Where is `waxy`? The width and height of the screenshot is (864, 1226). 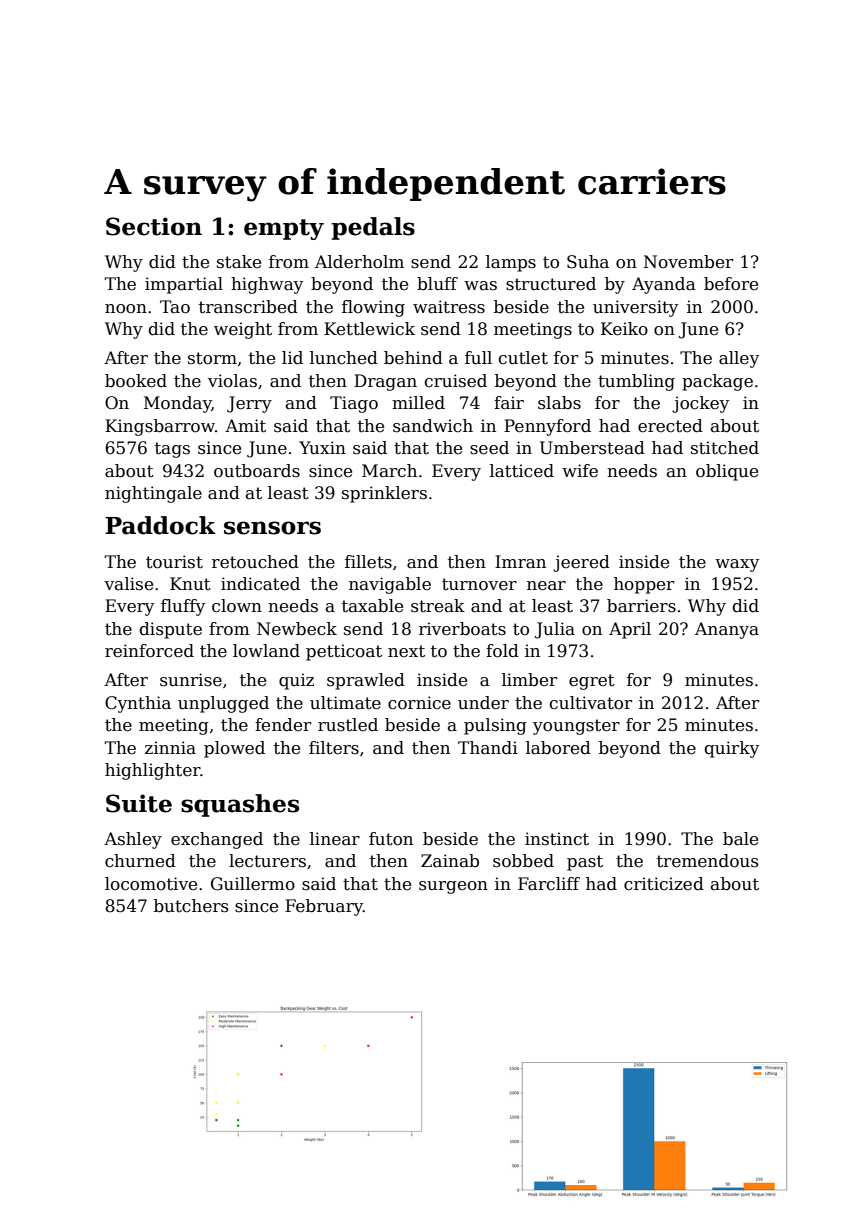
waxy is located at coordinates (737, 565).
